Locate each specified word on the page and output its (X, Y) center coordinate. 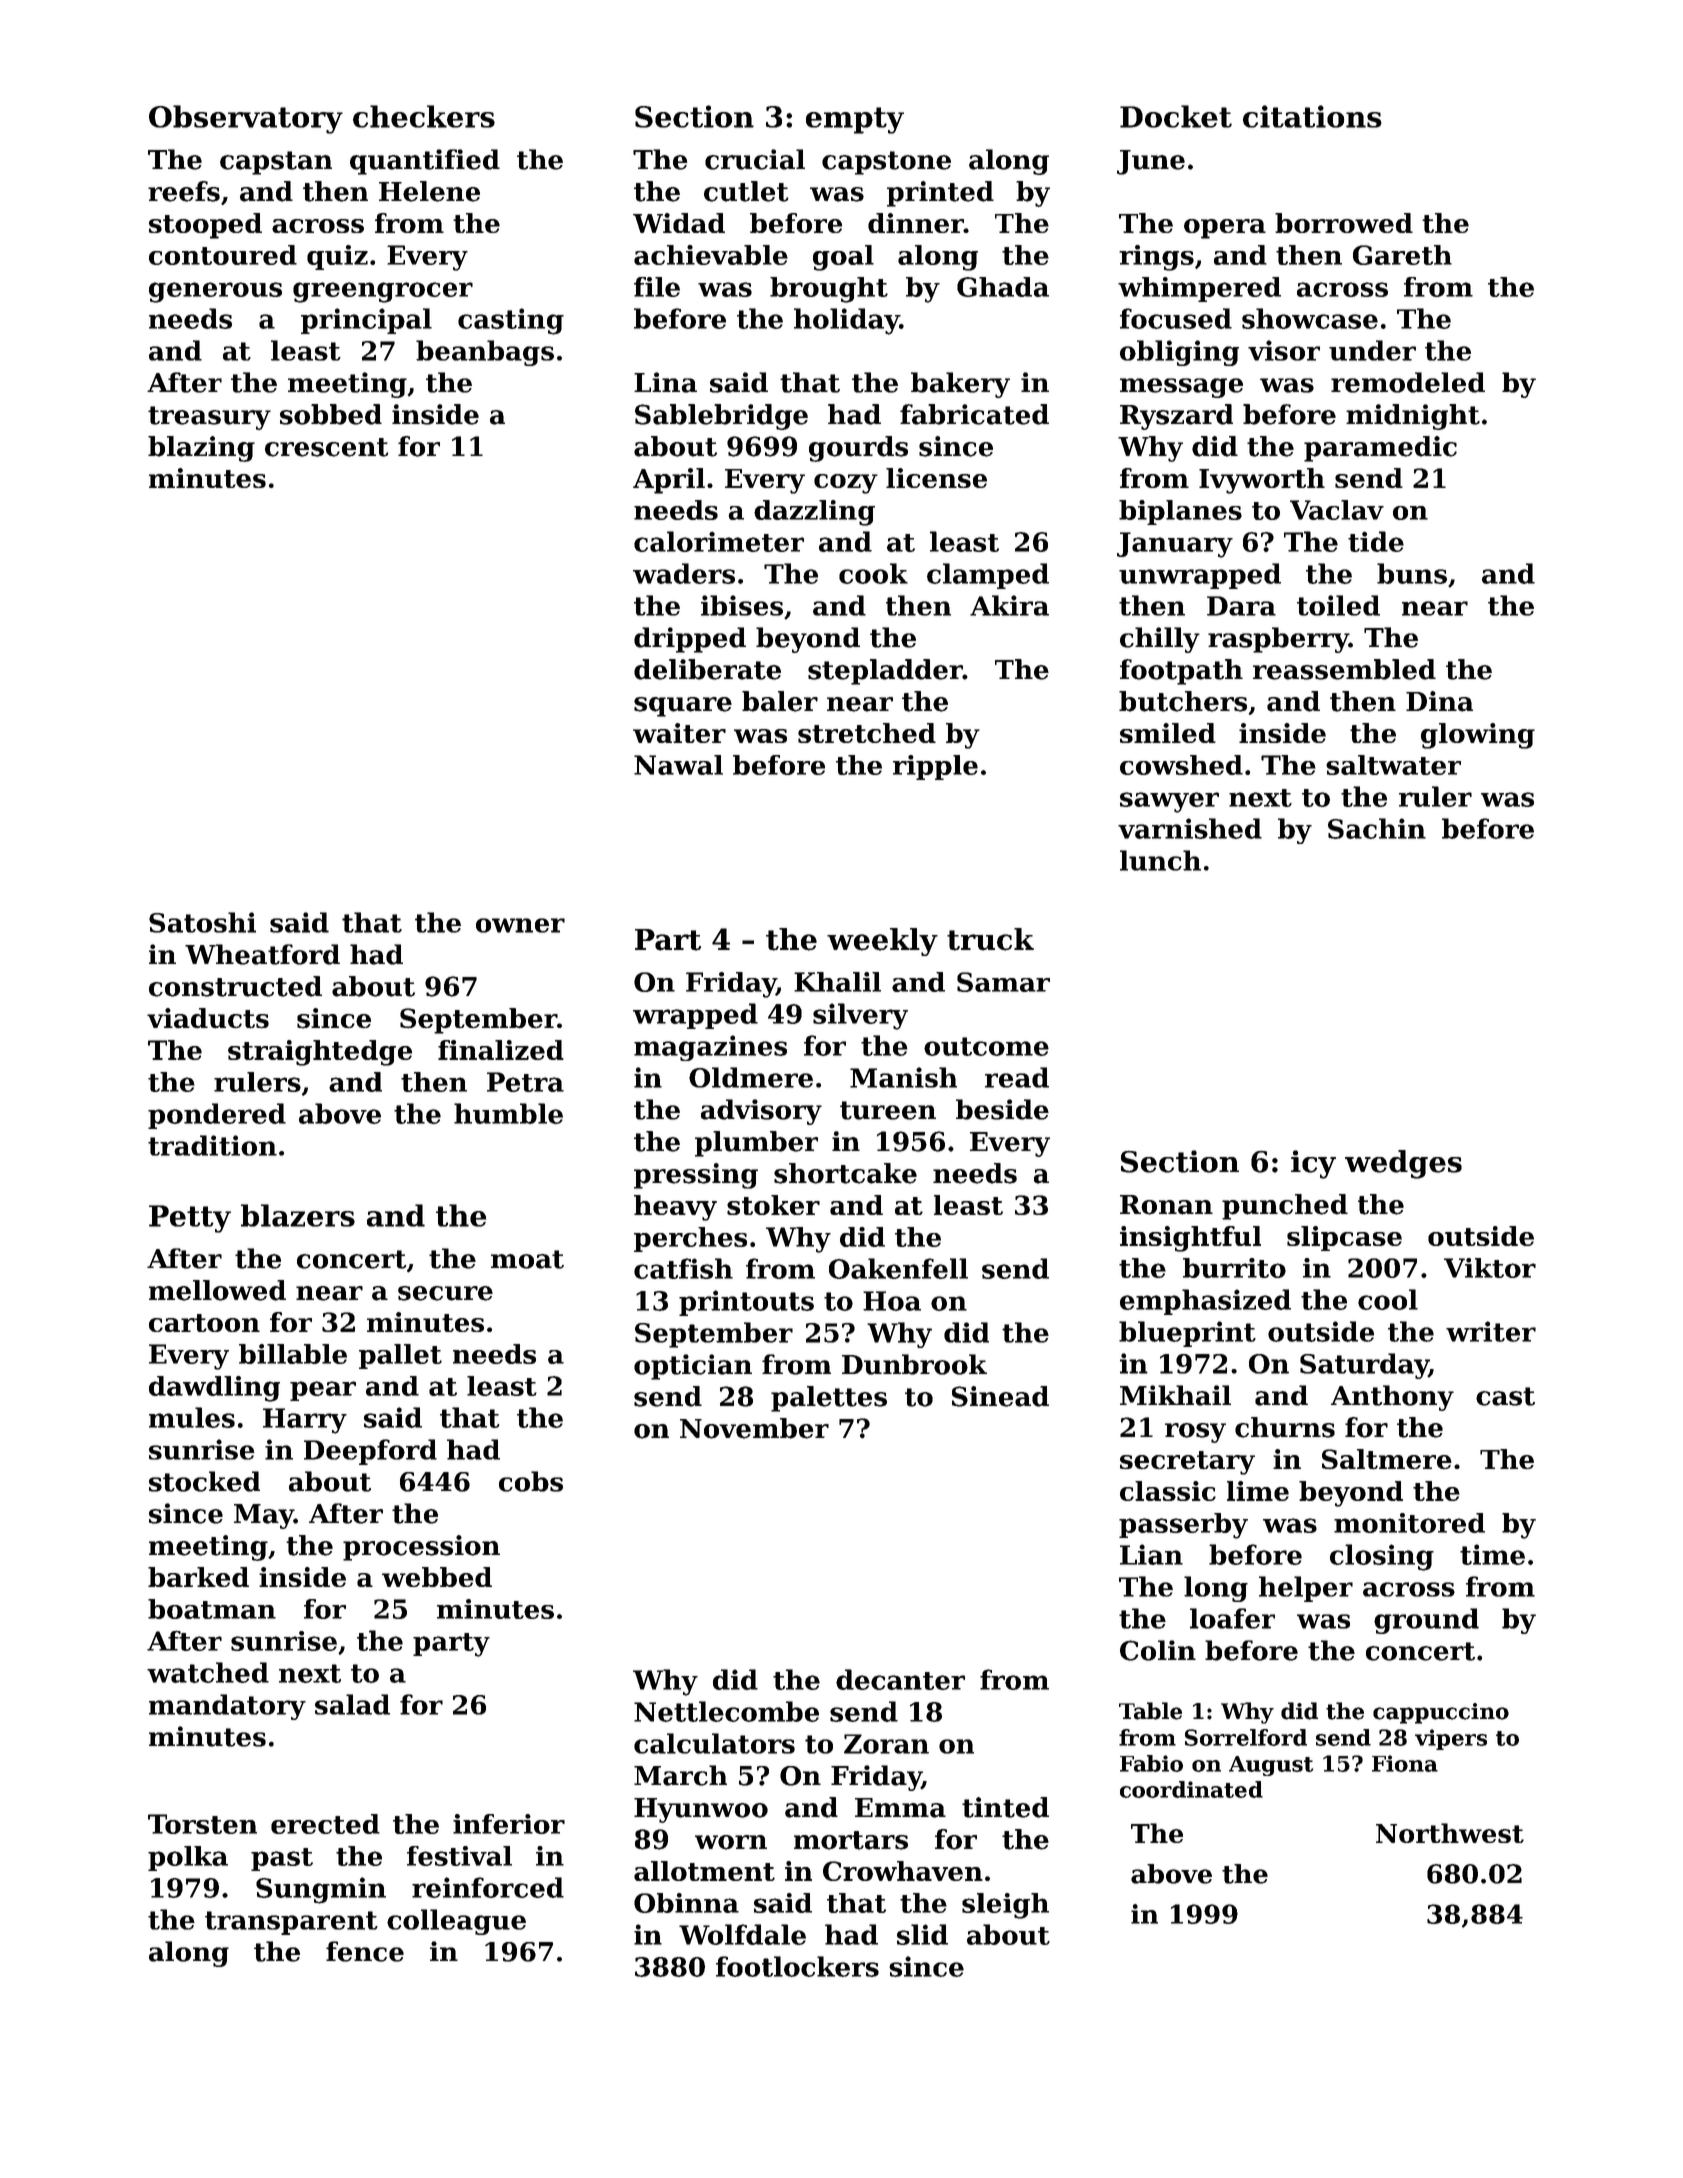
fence (365, 1951)
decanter (900, 1679)
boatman (212, 1609)
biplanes (1180, 512)
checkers (424, 116)
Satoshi (202, 922)
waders (684, 573)
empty (855, 120)
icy (1313, 1164)
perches (690, 1239)
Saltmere (1387, 1459)
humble (508, 1113)
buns (1412, 573)
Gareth (1402, 255)
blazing (201, 449)
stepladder (885, 672)
